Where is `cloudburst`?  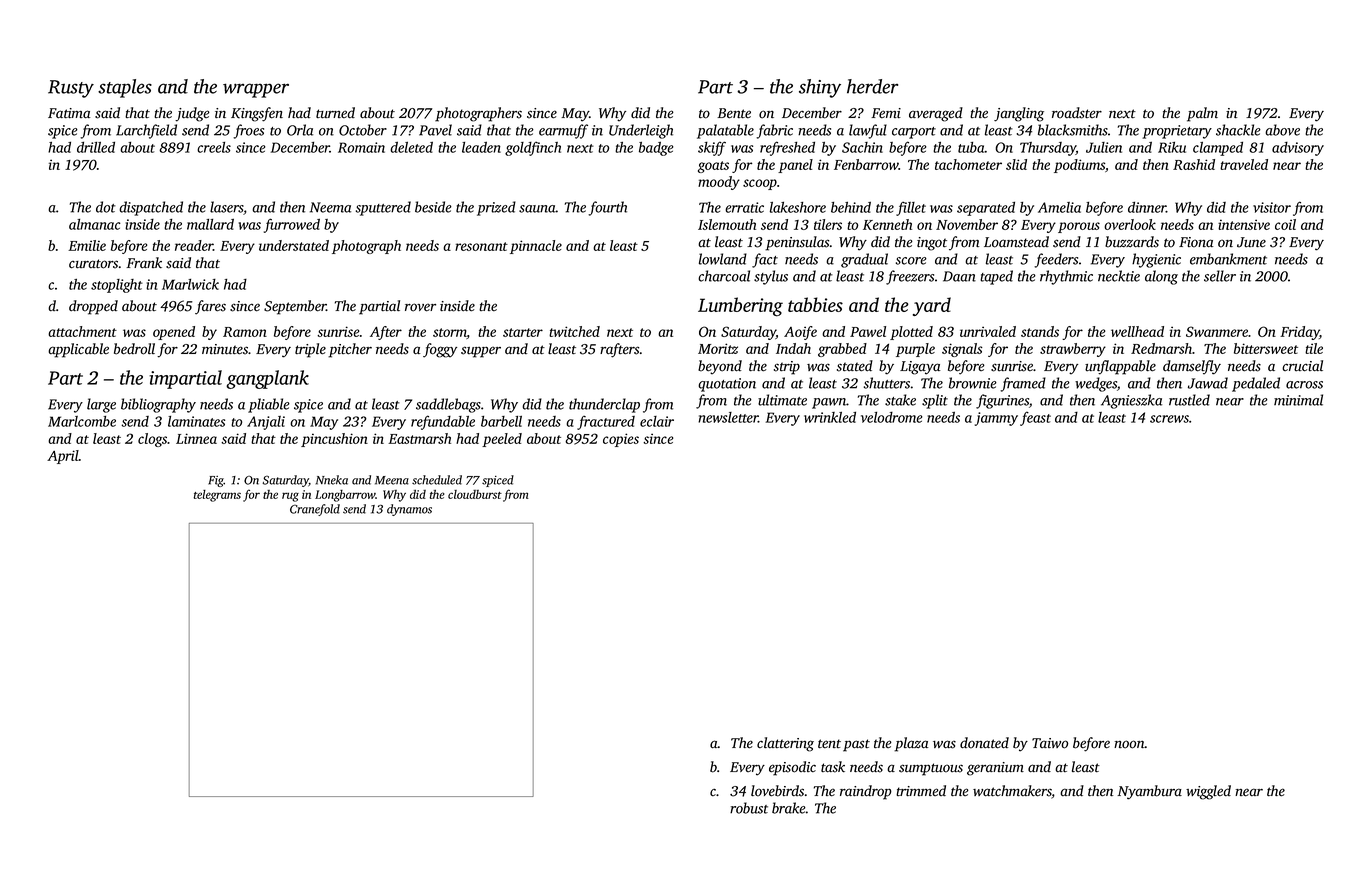 cloudburst is located at coordinates (475, 494).
